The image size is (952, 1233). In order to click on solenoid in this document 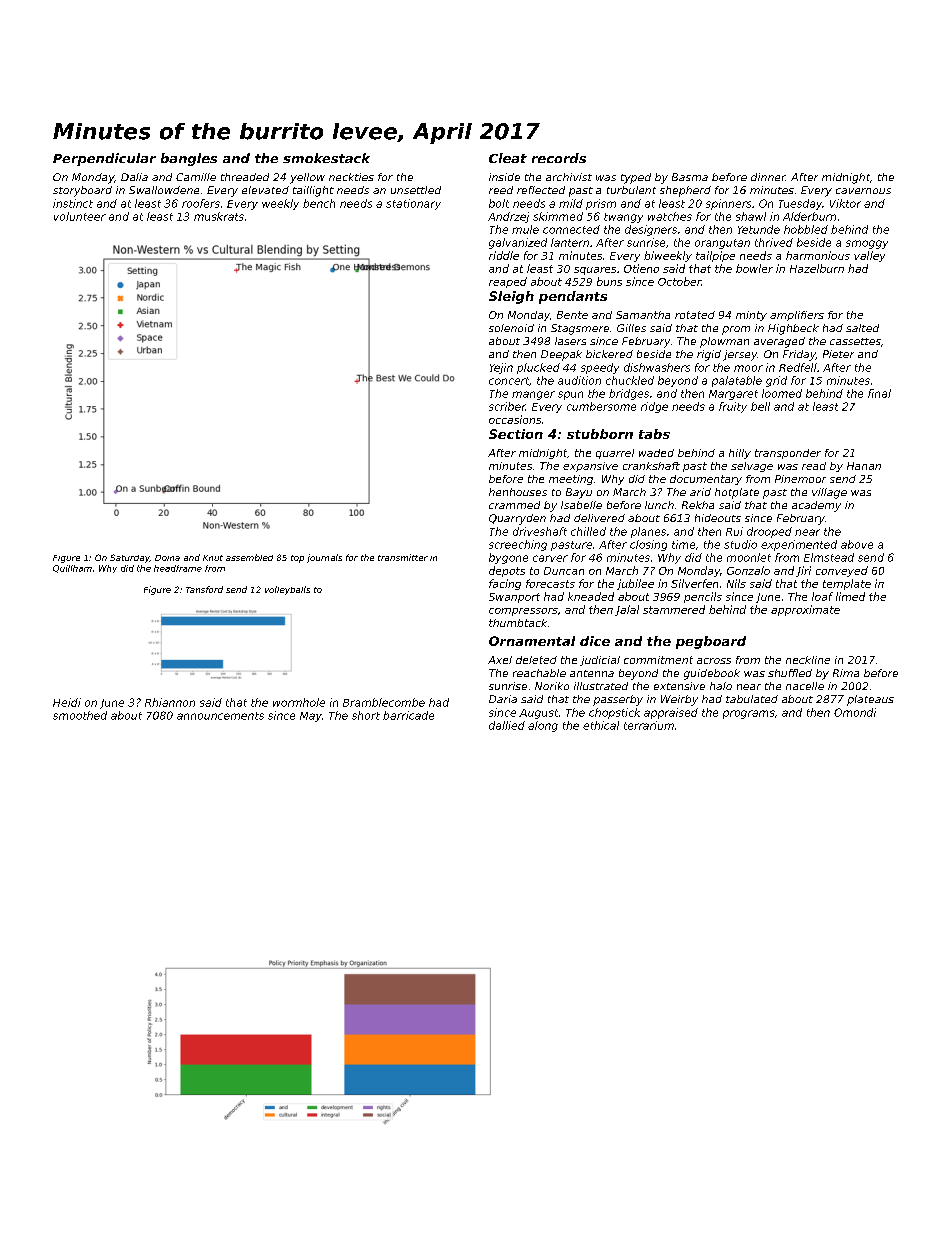, I will do `click(511, 328)`.
